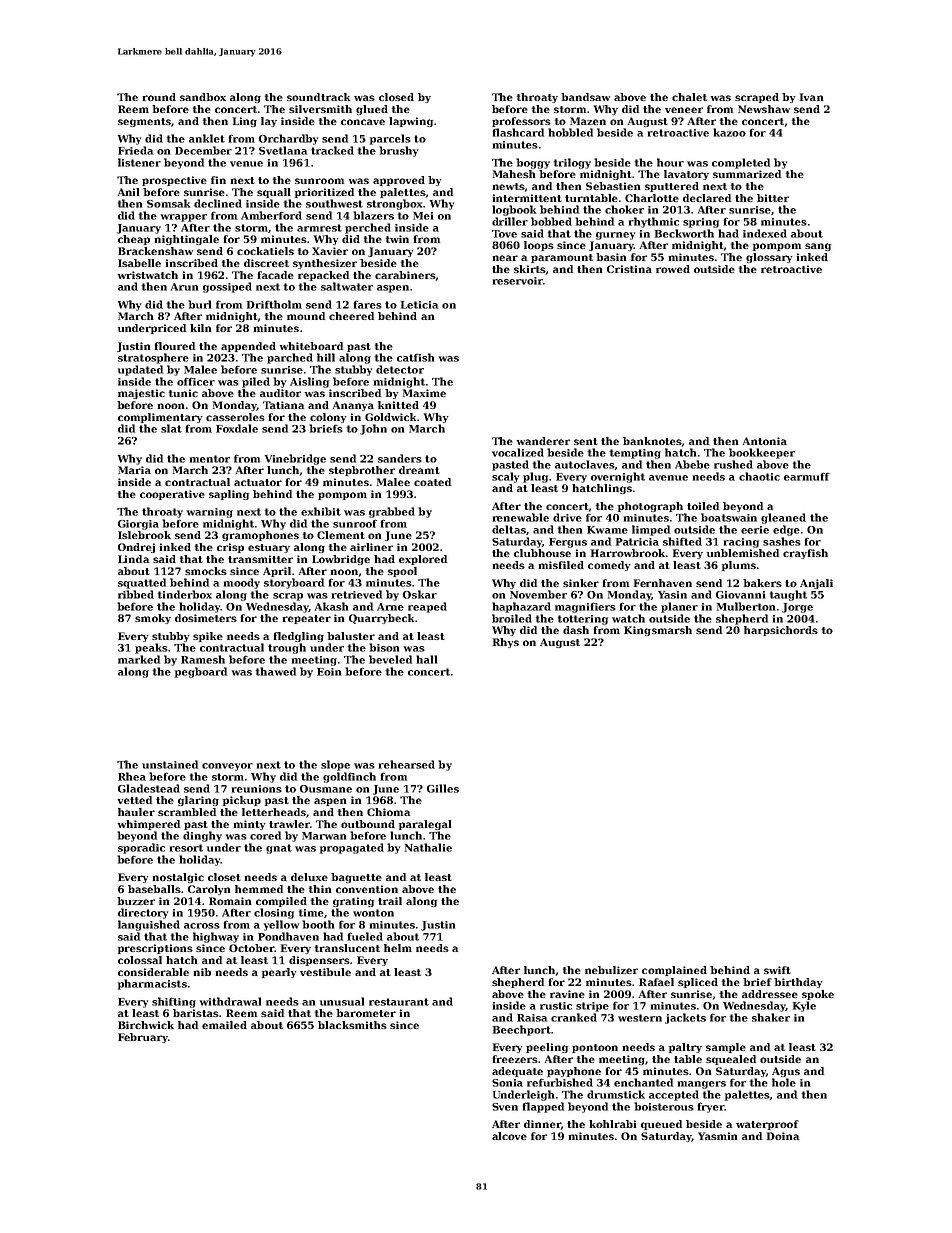 The image size is (952, 1233). I want to click on alcove, so click(509, 1136).
